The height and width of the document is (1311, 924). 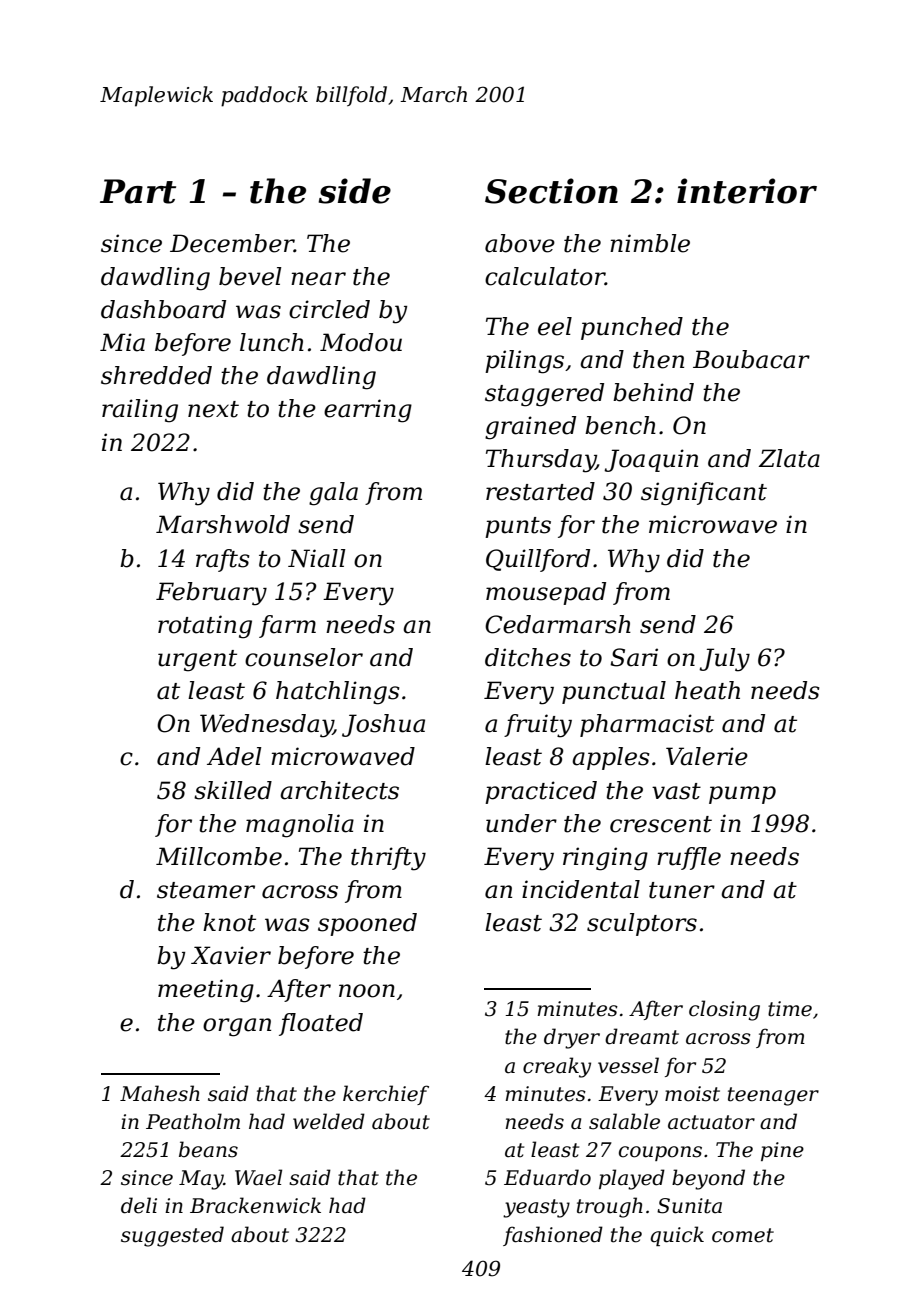 What do you see at coordinates (266, 726) in the document?
I see `Wednesday` at bounding box center [266, 726].
